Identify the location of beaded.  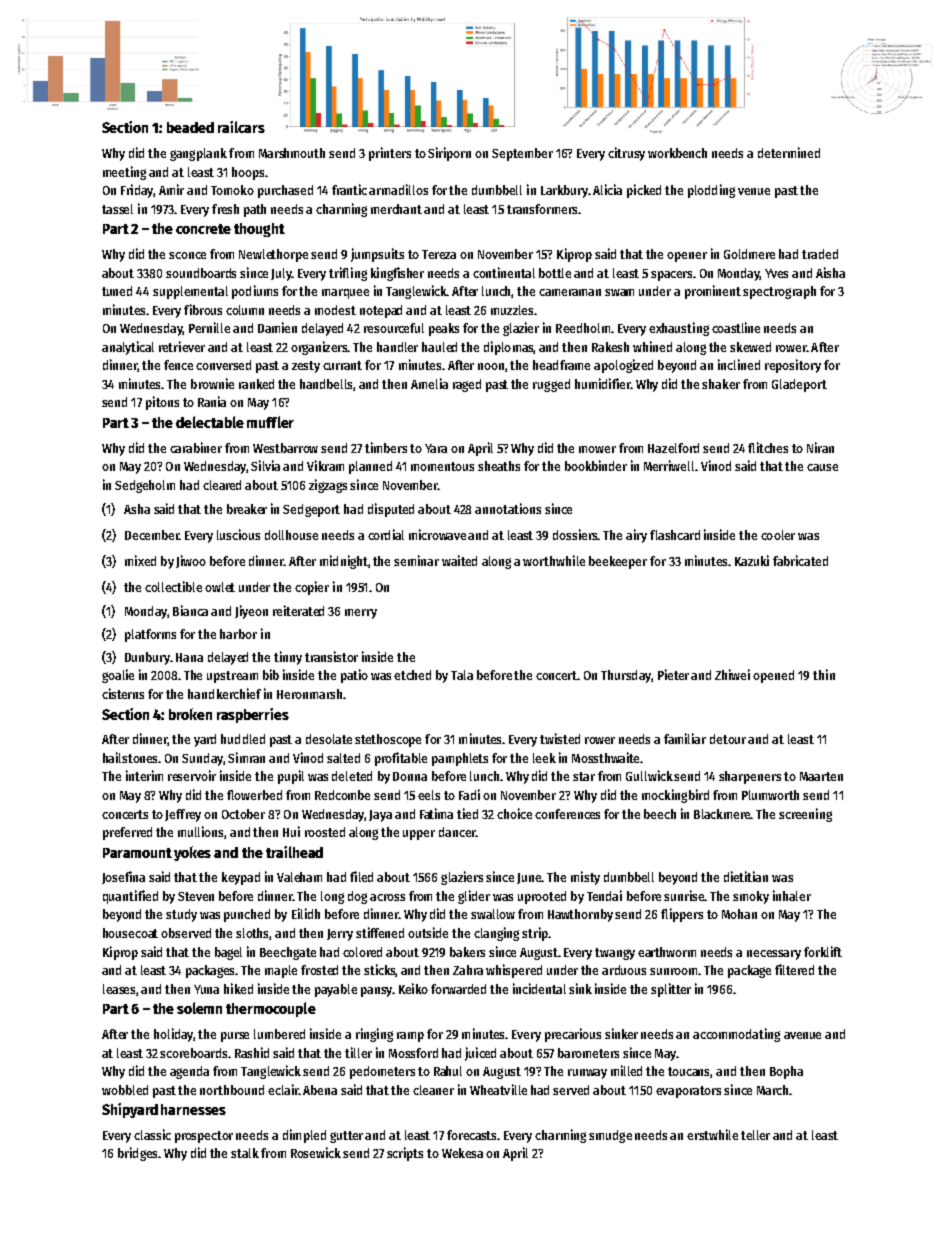
(190, 127).
